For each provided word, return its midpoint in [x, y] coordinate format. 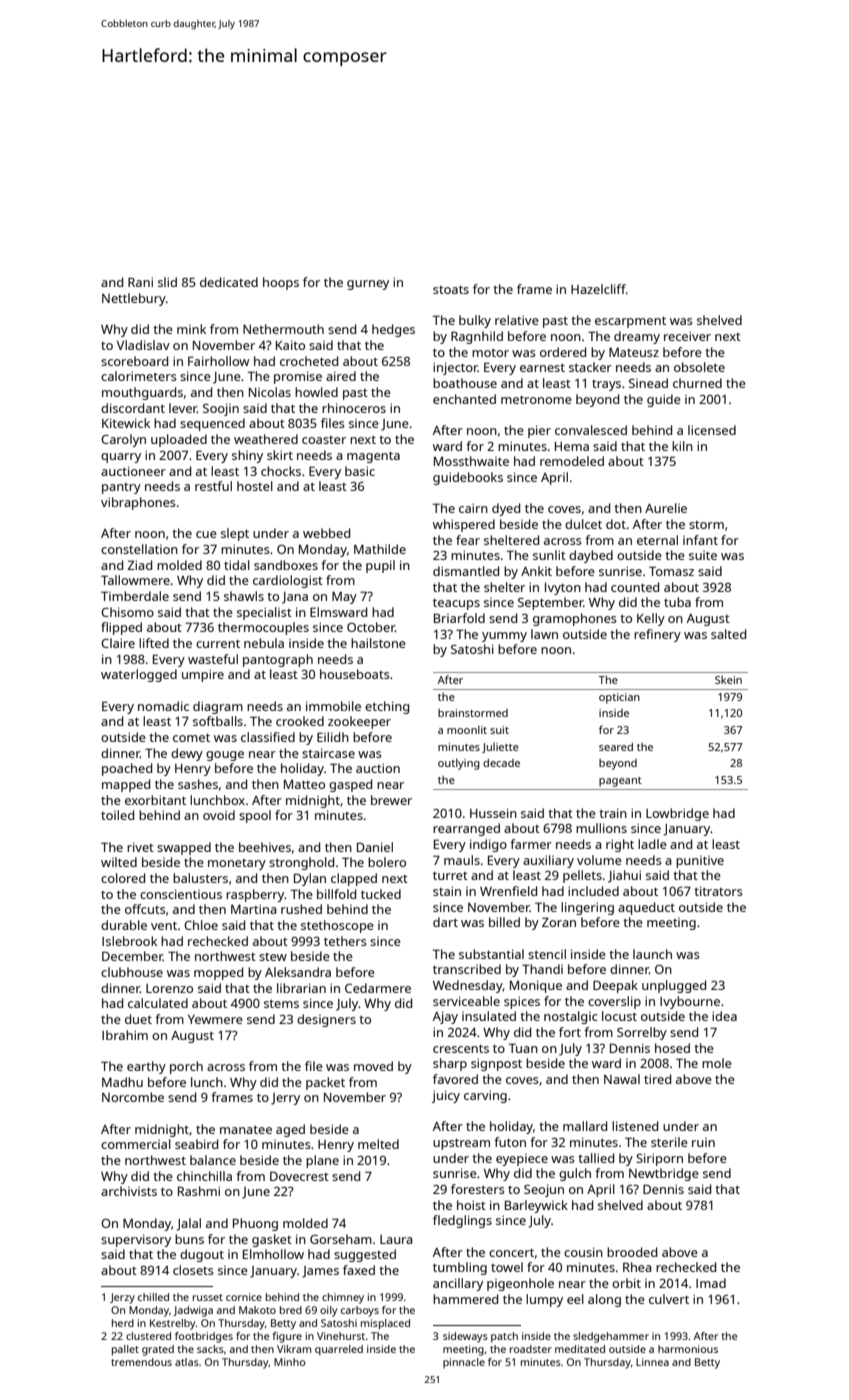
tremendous [141, 1362]
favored [455, 1079]
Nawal [622, 1079]
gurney [368, 285]
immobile [333, 706]
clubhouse [132, 972]
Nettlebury [134, 299]
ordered [563, 352]
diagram [218, 707]
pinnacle [464, 1363]
